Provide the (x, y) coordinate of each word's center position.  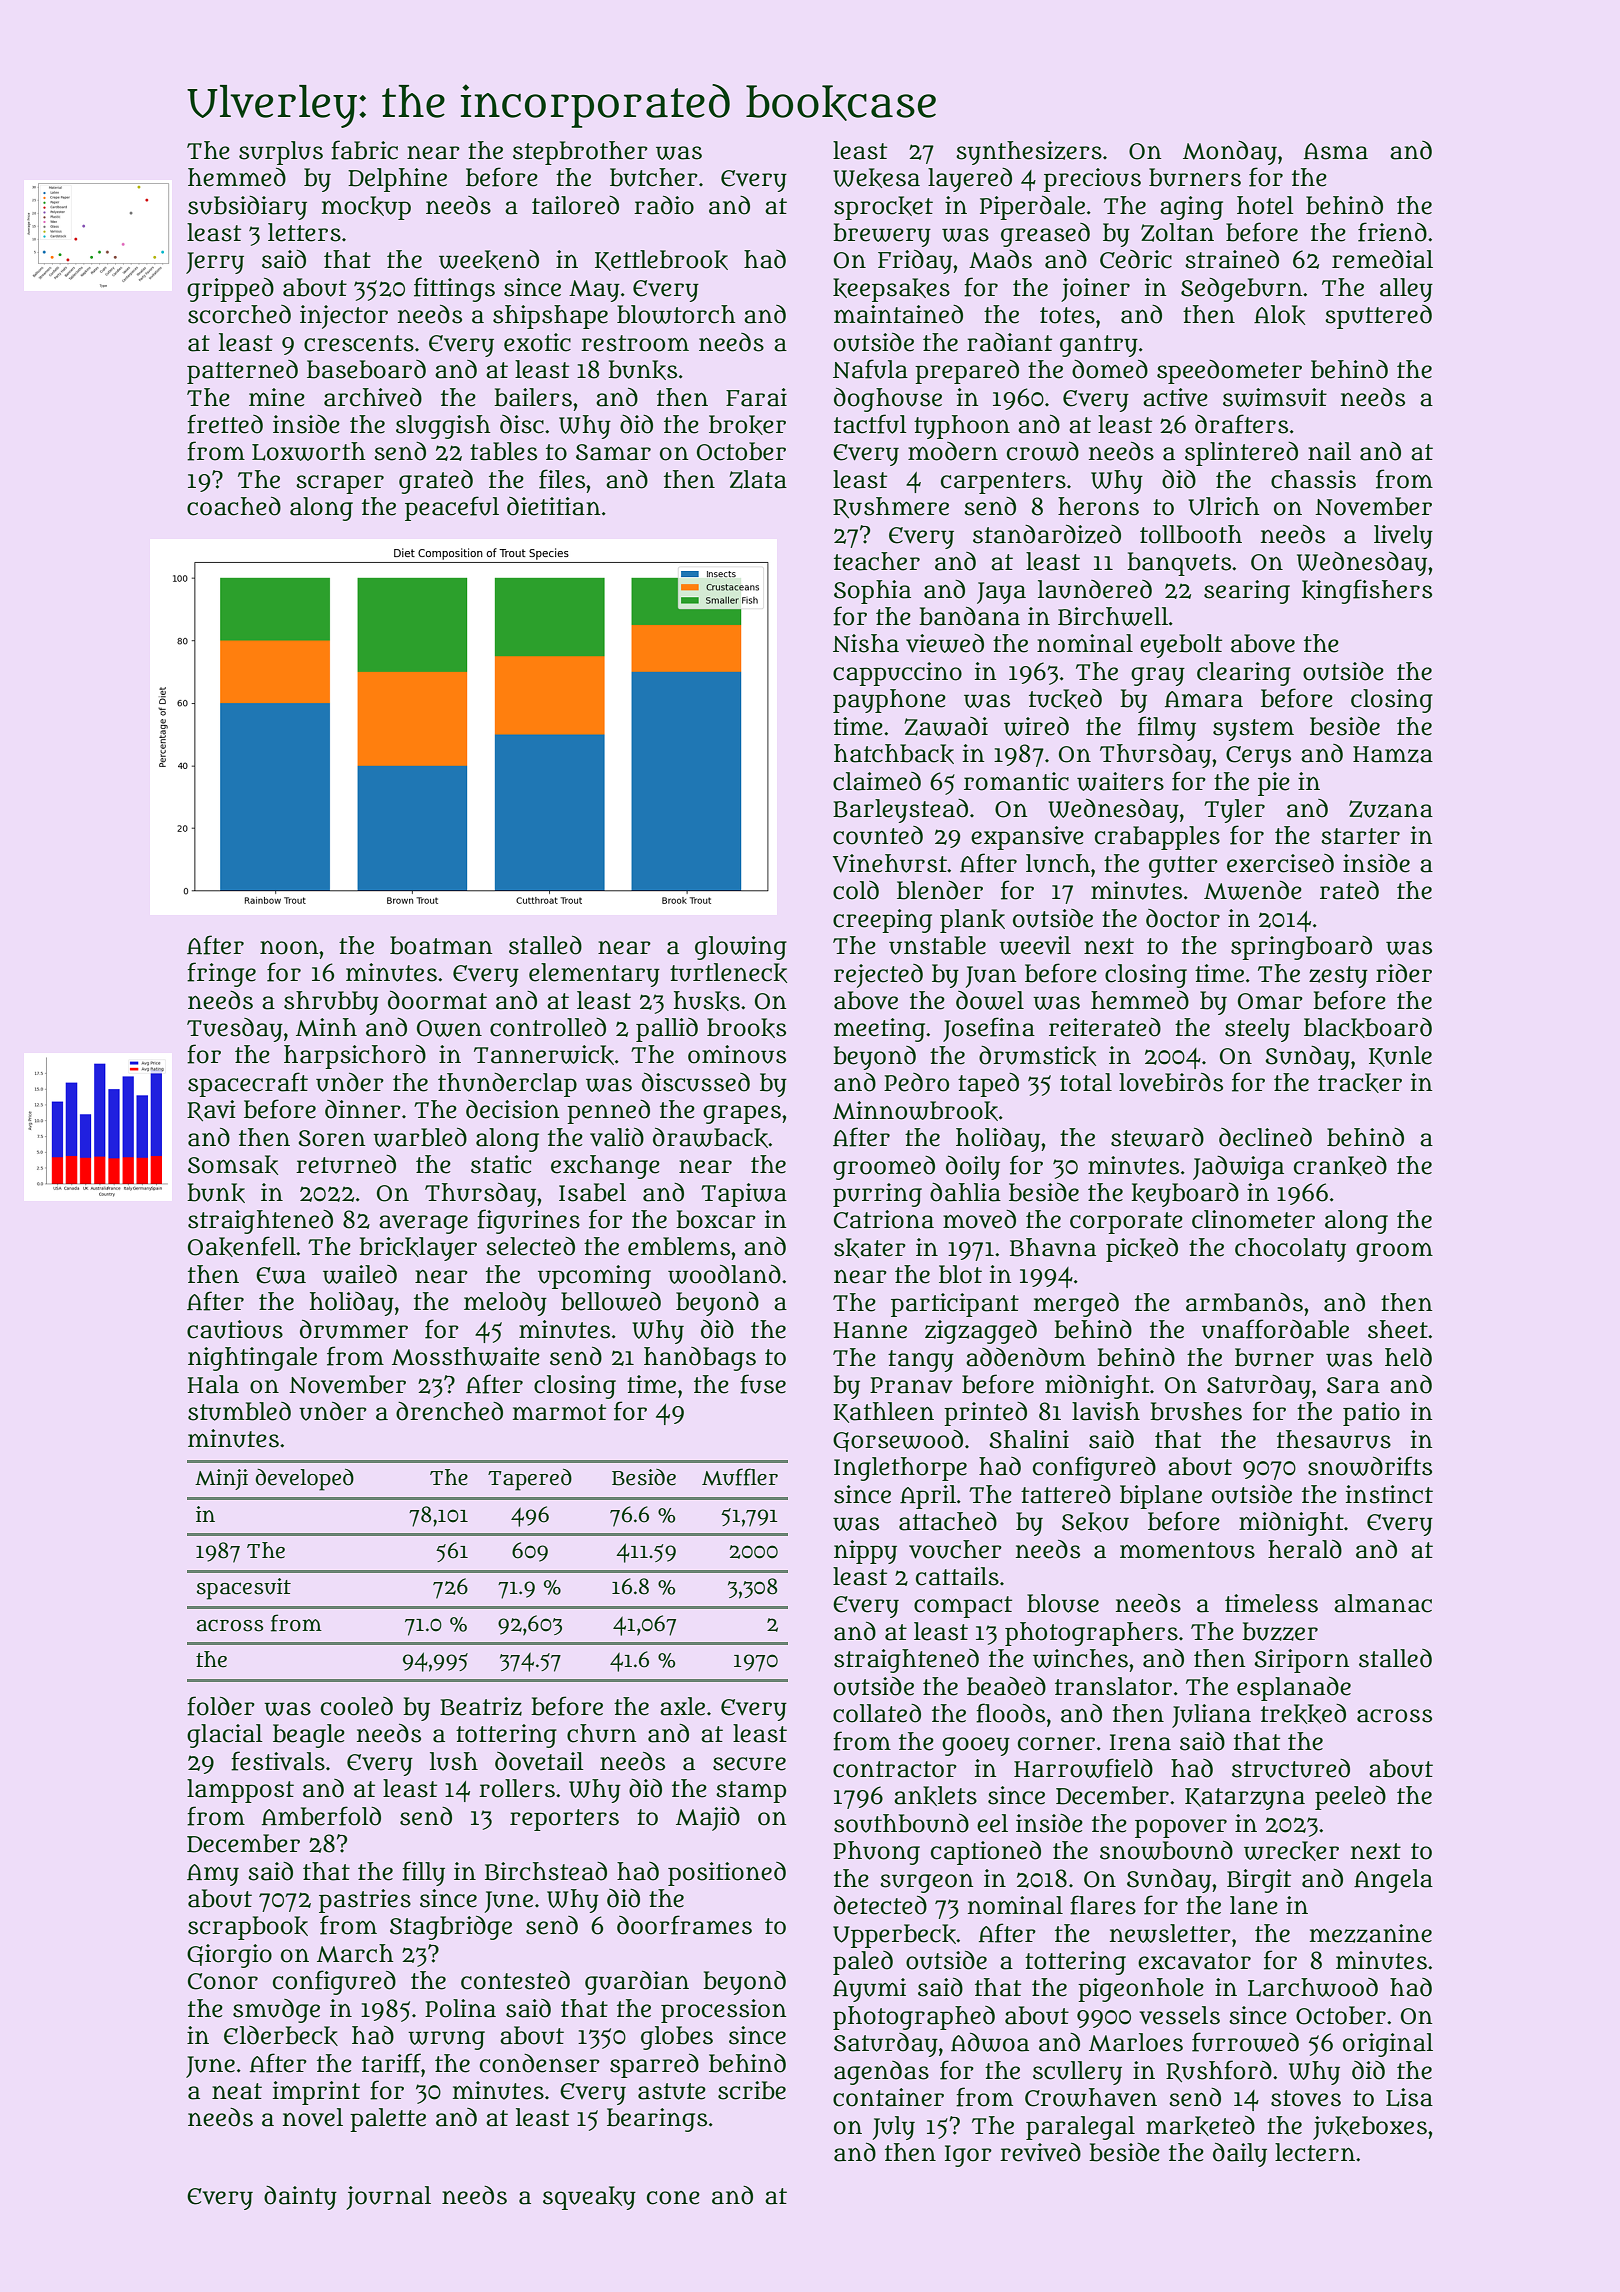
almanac (1383, 1603)
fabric (364, 150)
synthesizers (1029, 153)
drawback (710, 1138)
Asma (1336, 151)
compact (963, 1607)
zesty (1338, 977)
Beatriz (481, 1706)
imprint (316, 2093)
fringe (221, 974)
